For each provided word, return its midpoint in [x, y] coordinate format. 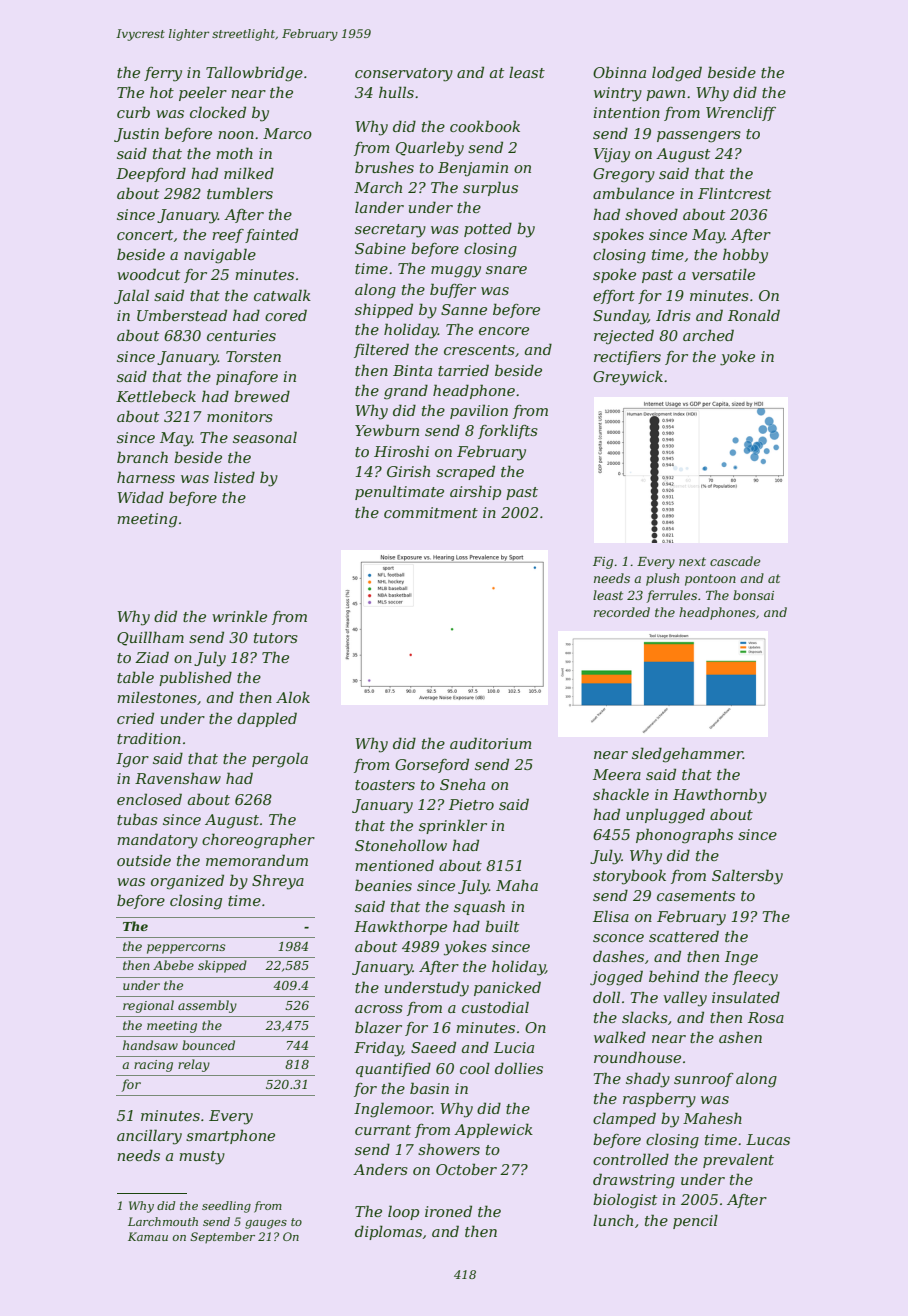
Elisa [611, 916]
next [692, 561]
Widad [140, 497]
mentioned [394, 865]
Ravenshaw [178, 778]
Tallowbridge [254, 74]
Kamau [148, 1236]
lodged [677, 74]
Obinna [619, 72]
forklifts [508, 431]
